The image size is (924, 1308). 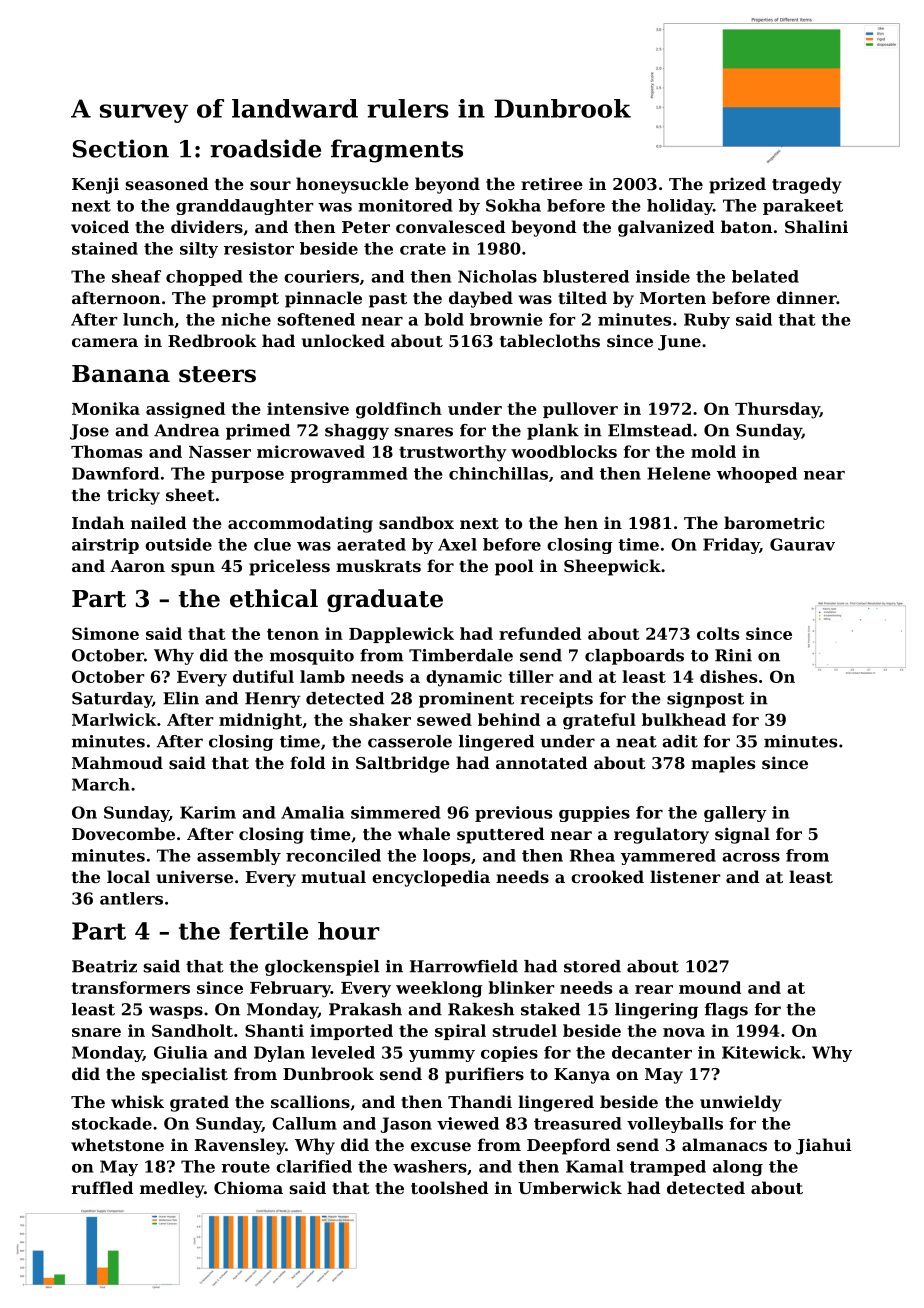 What do you see at coordinates (498, 473) in the page?
I see `chinchillas` at bounding box center [498, 473].
